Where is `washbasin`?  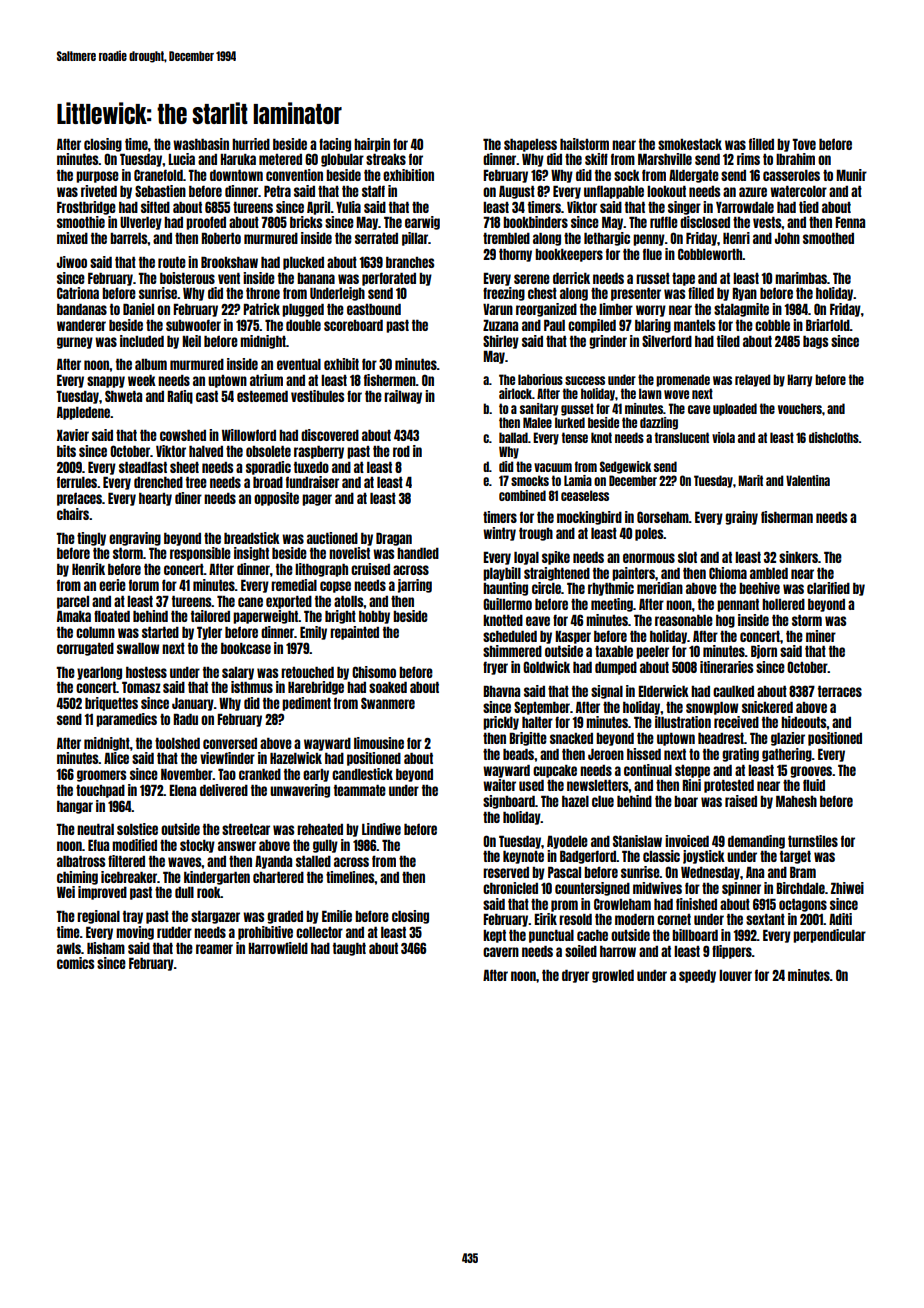 washbasin is located at coordinates (201, 144).
